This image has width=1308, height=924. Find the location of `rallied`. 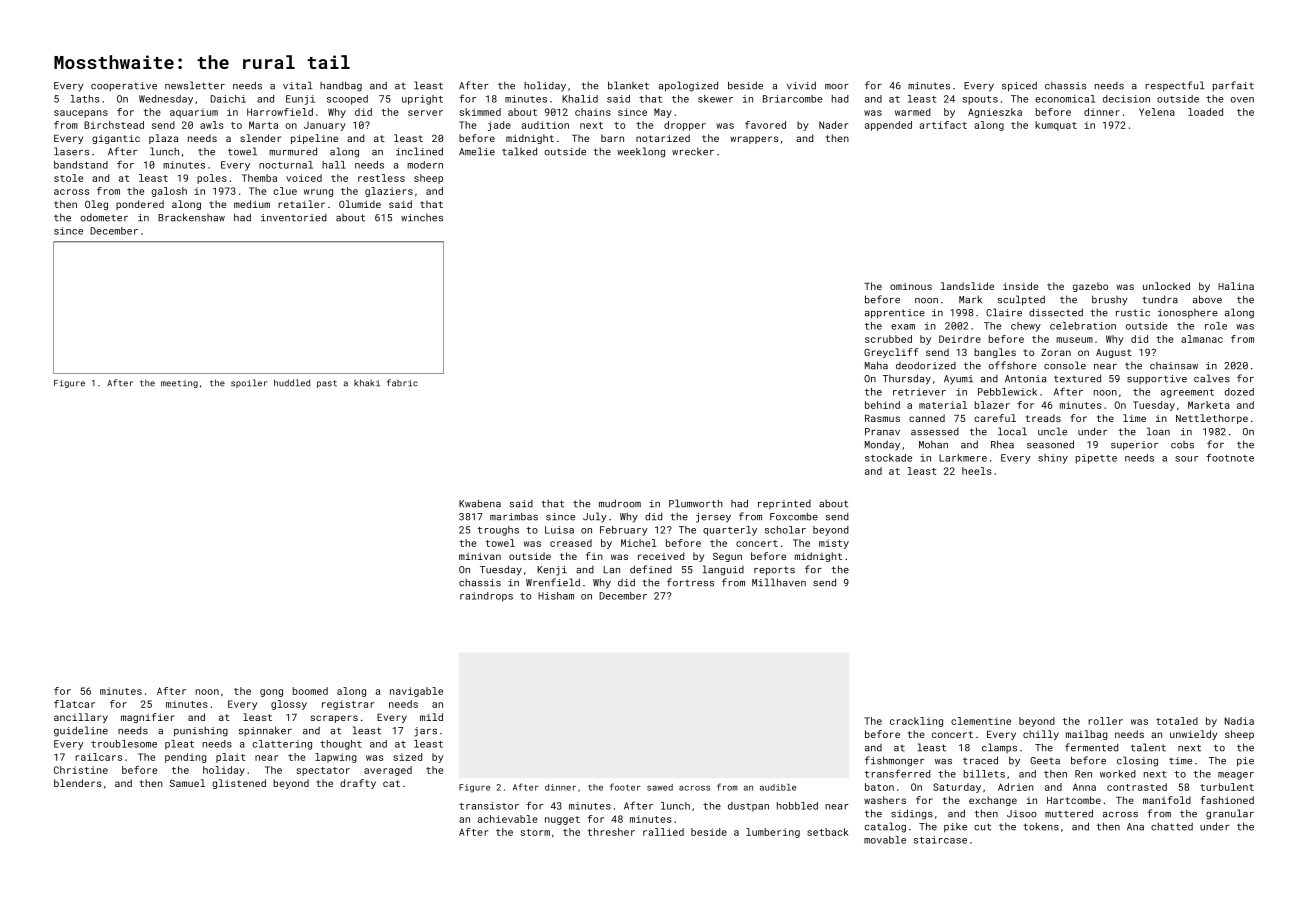

rallied is located at coordinates (663, 832).
